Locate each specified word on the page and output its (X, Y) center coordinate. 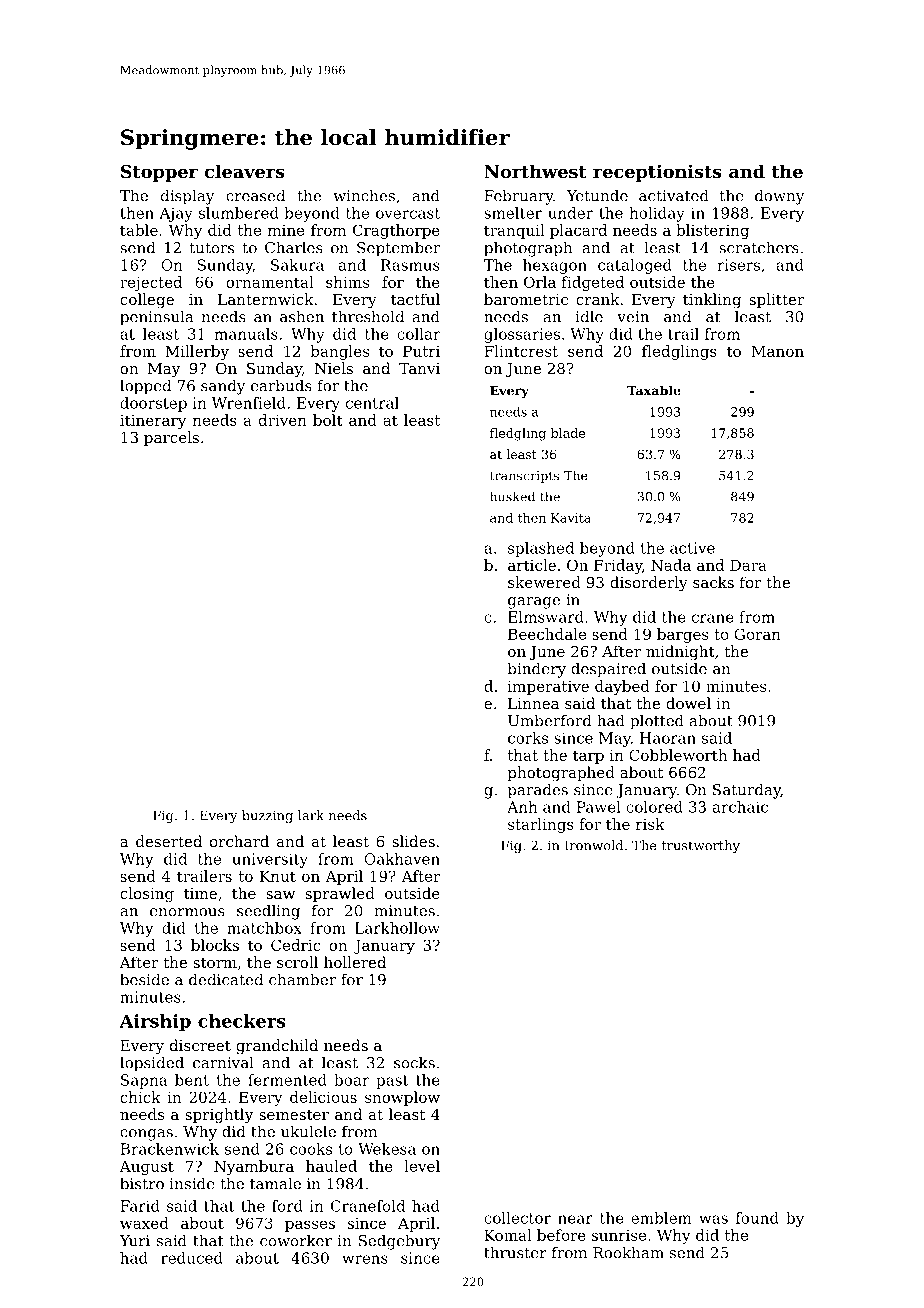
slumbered (239, 213)
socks (414, 1062)
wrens (365, 1259)
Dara (748, 565)
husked (512, 496)
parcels (171, 438)
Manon (778, 351)
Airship (155, 1022)
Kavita (571, 518)
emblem (661, 1218)
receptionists (657, 173)
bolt (327, 420)
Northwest (535, 171)
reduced (192, 1258)
